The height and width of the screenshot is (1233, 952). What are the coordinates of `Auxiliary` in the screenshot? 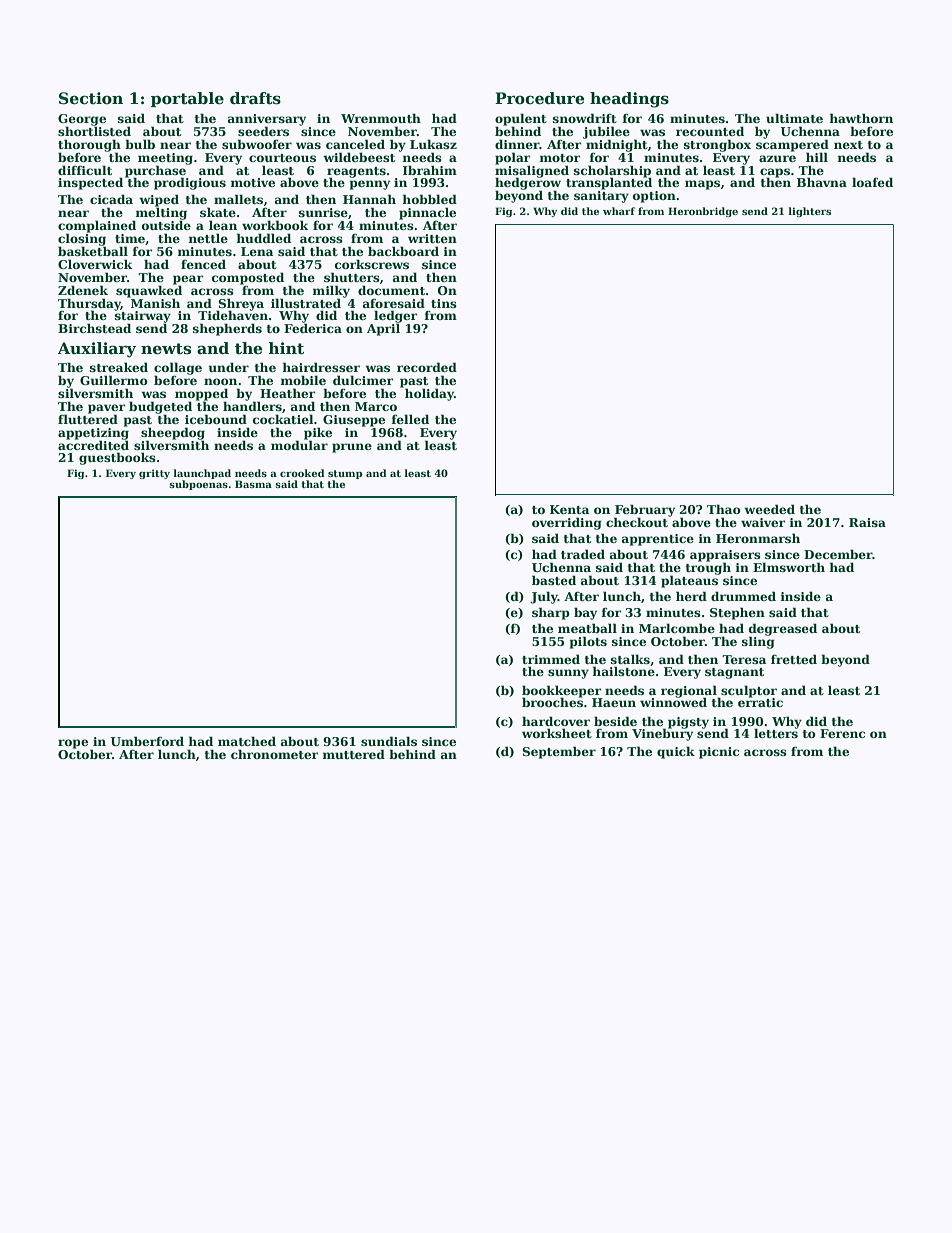 It's located at (97, 350).
